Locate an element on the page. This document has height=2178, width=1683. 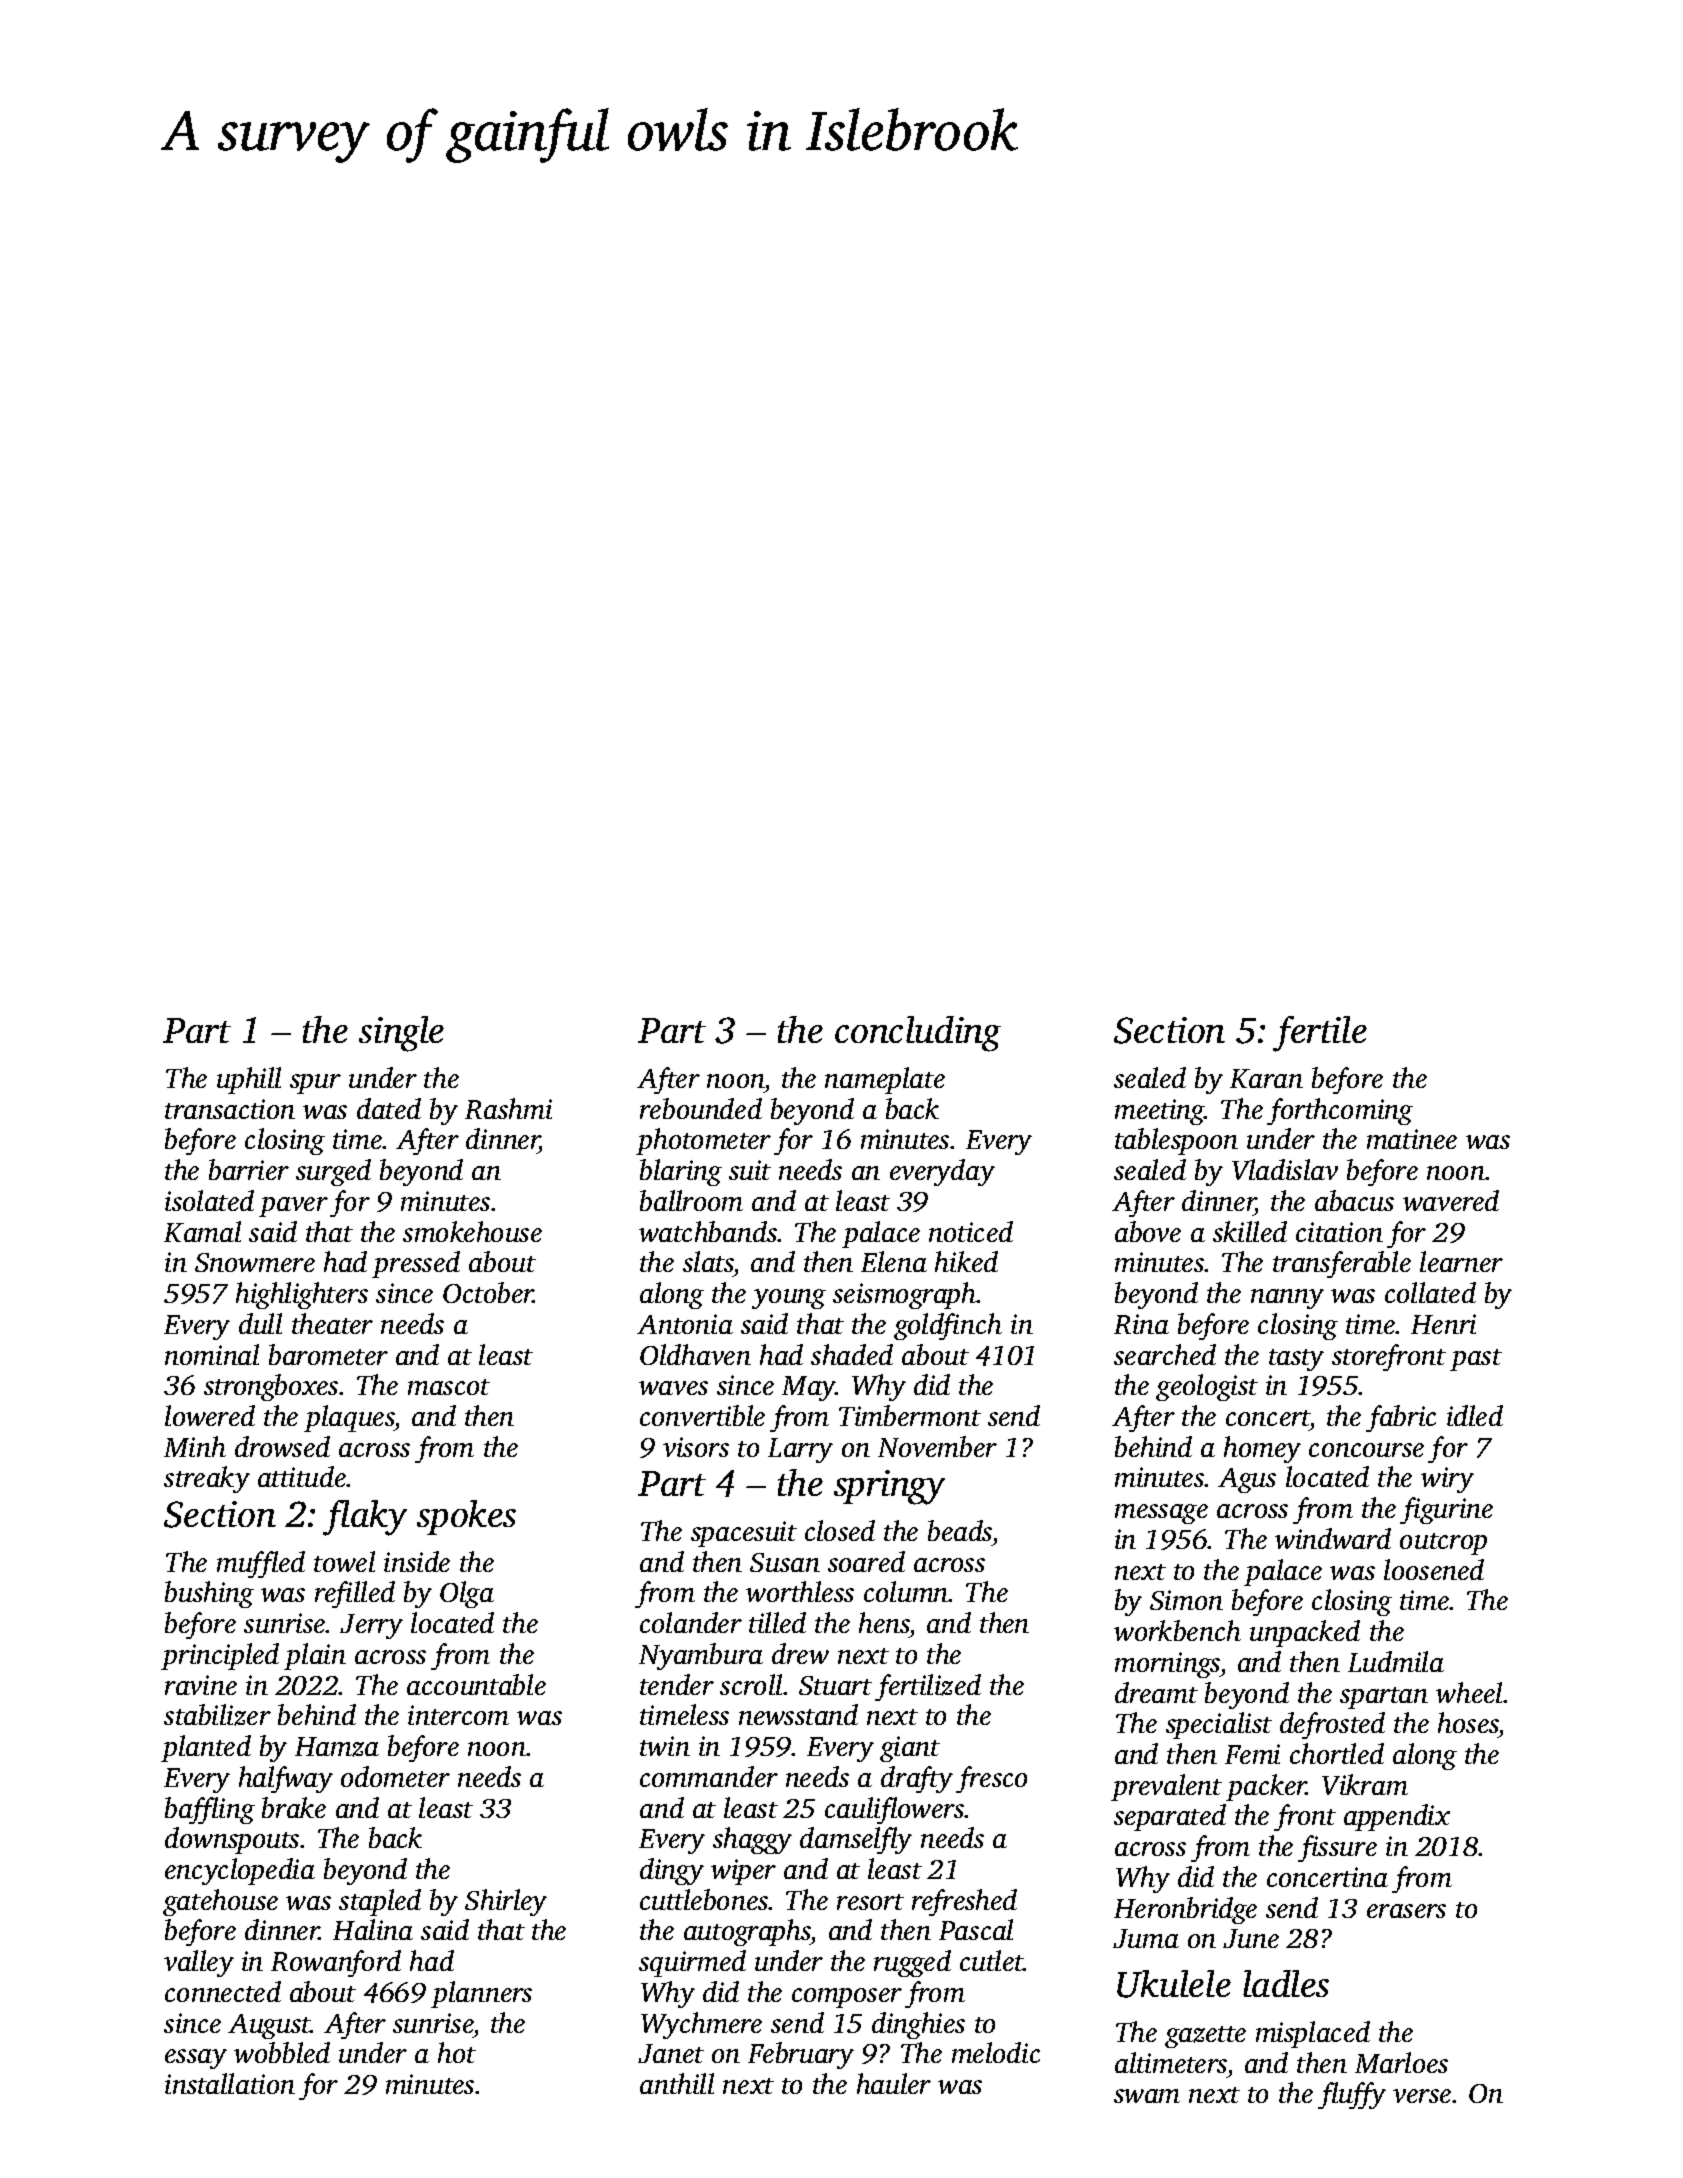
appendix is located at coordinates (1397, 1817).
